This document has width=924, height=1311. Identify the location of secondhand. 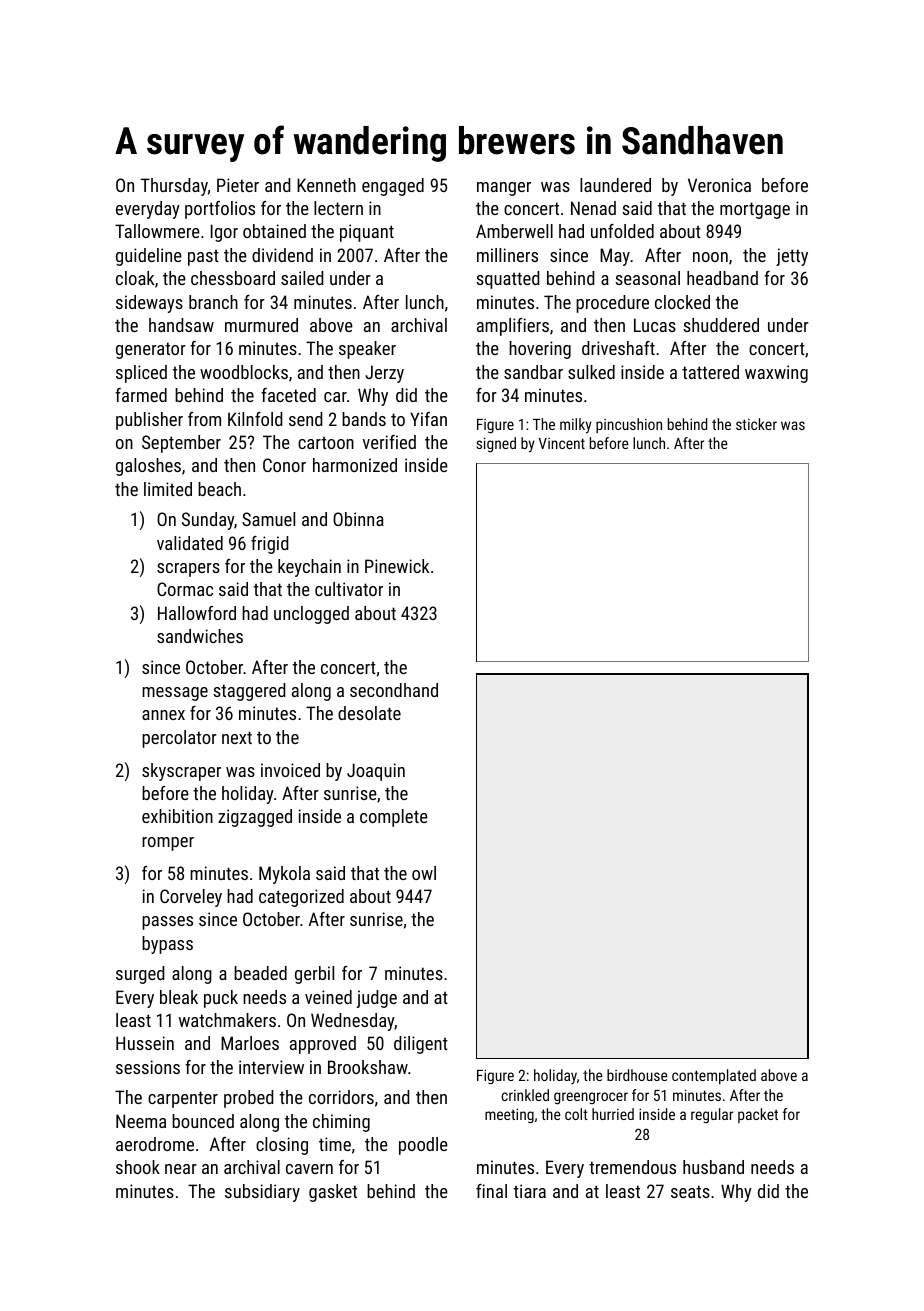
(394, 690).
